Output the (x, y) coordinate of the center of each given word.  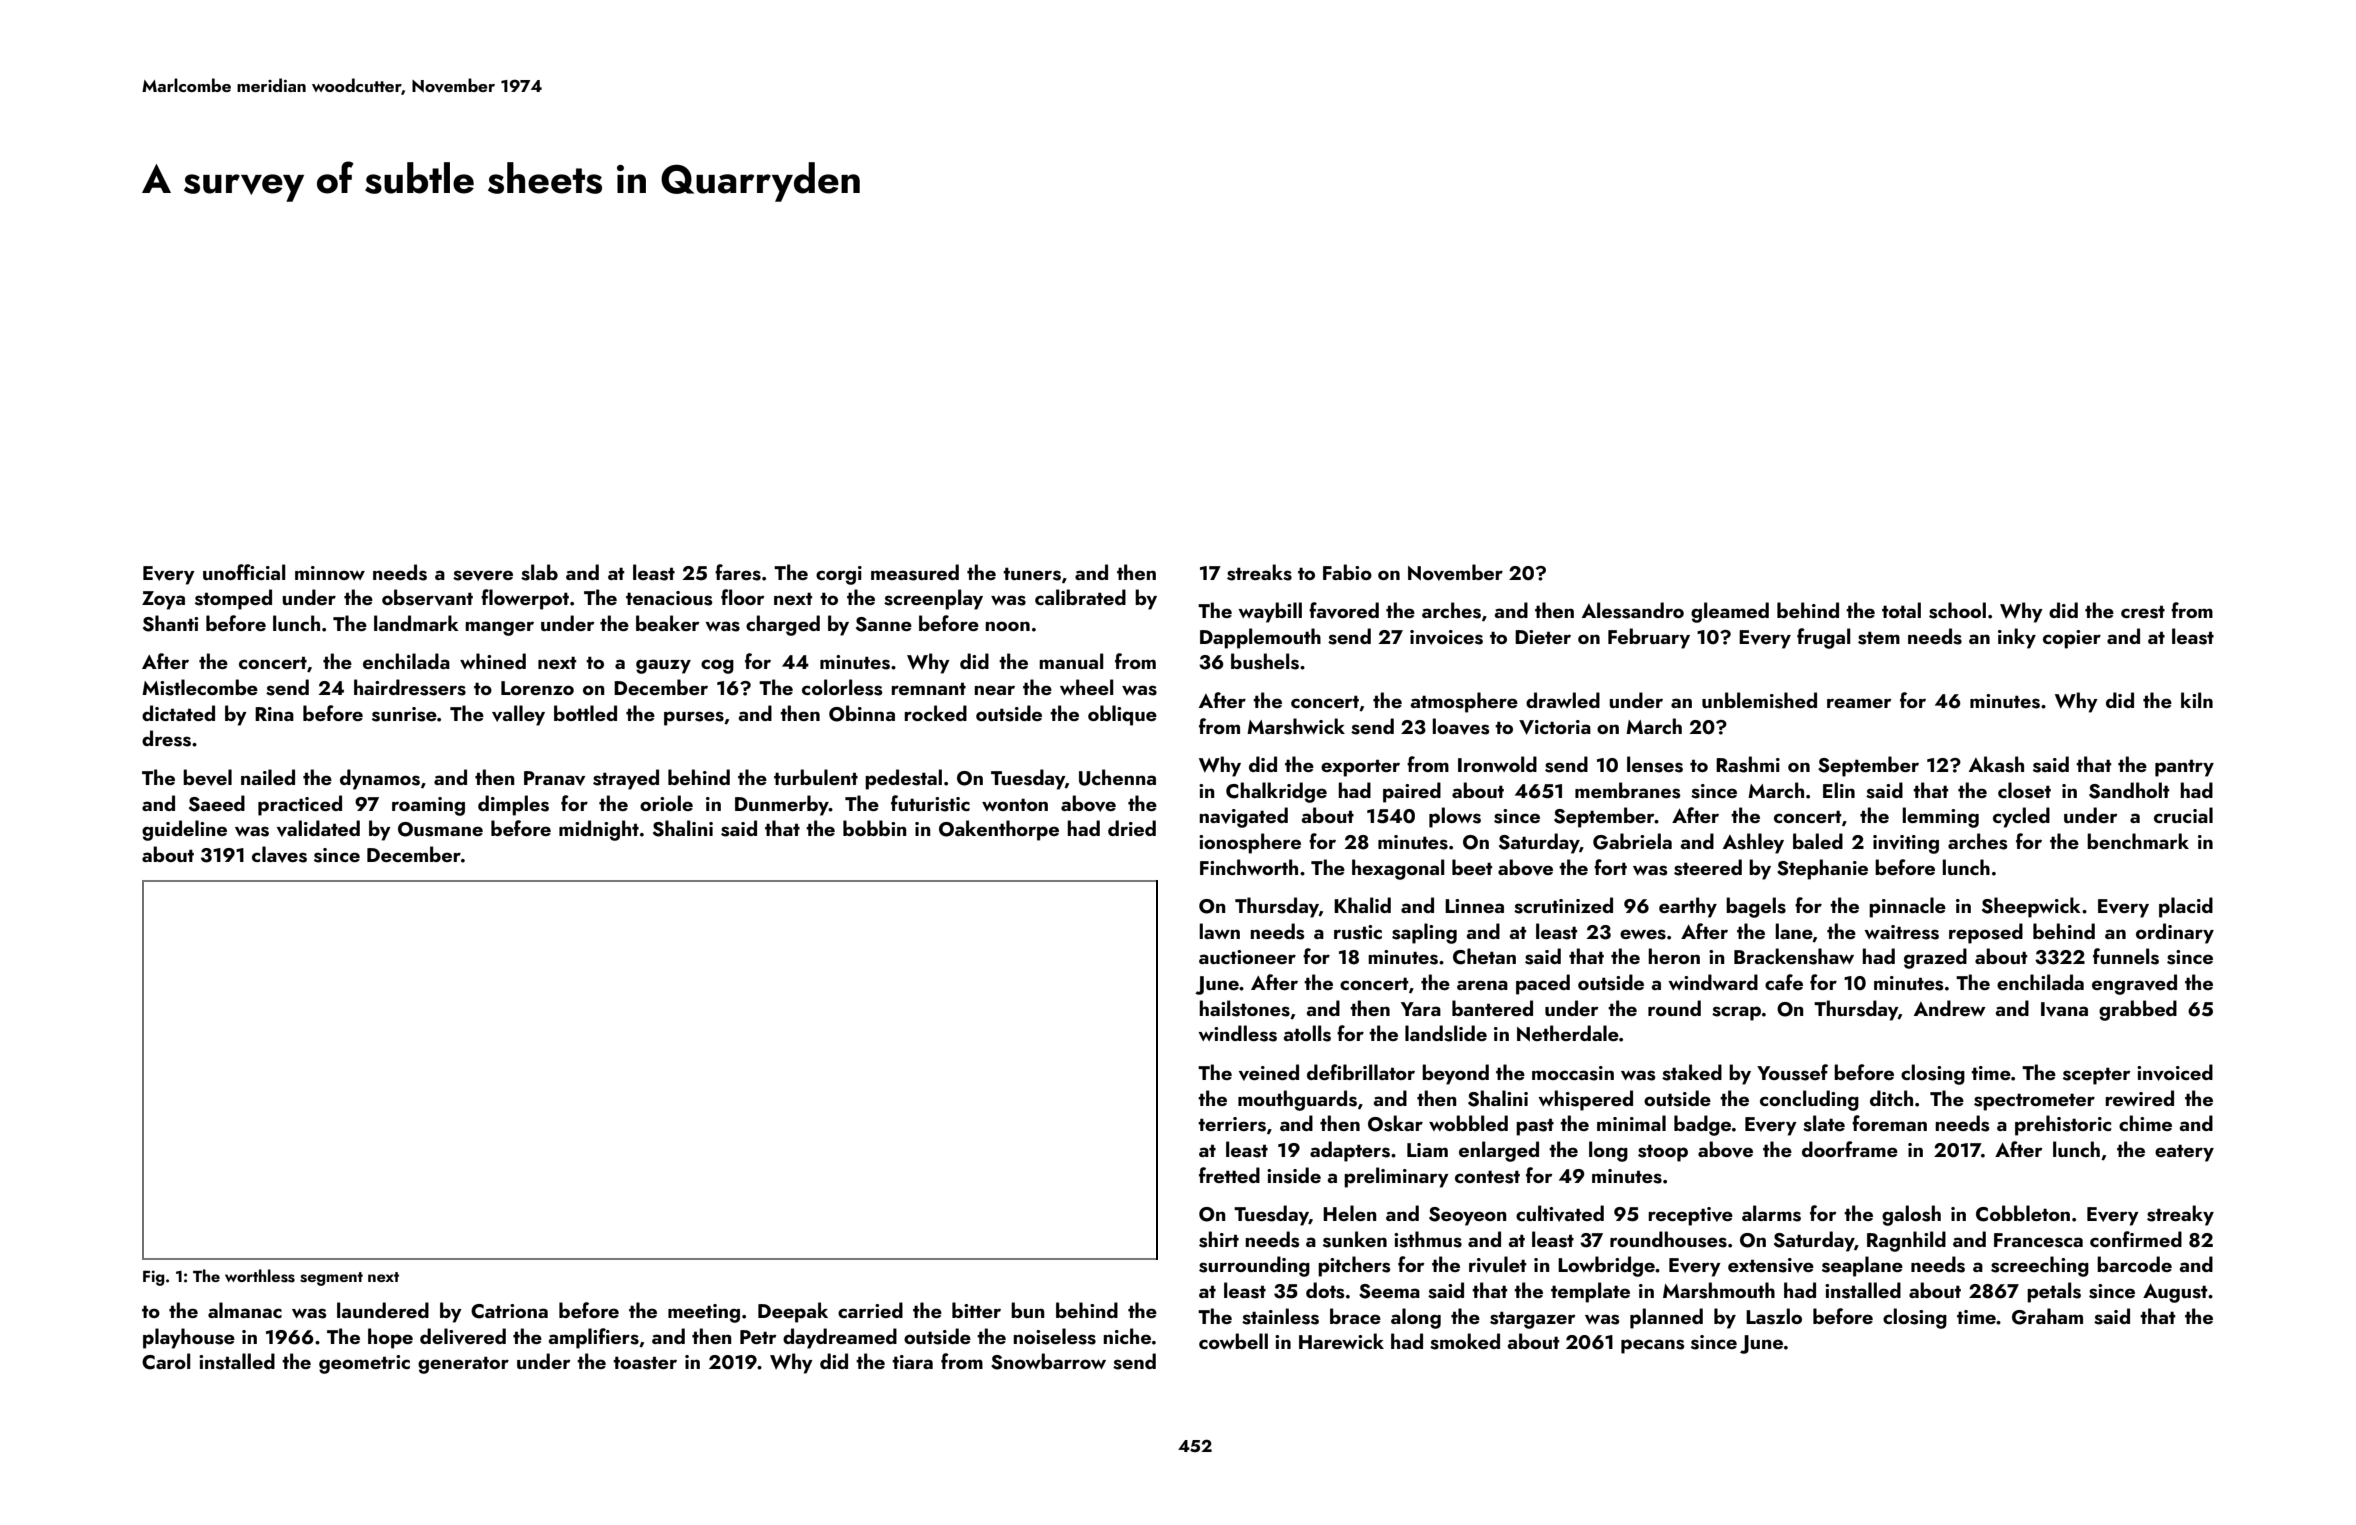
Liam (1427, 1150)
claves (279, 854)
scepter (2097, 1076)
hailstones (1244, 1008)
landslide (1446, 1033)
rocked (935, 713)
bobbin (875, 828)
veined (1269, 1072)
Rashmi (1748, 764)
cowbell (1233, 1341)
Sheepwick (2031, 907)
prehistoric (2063, 1125)
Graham (2047, 1316)
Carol (166, 1361)
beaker (668, 623)
